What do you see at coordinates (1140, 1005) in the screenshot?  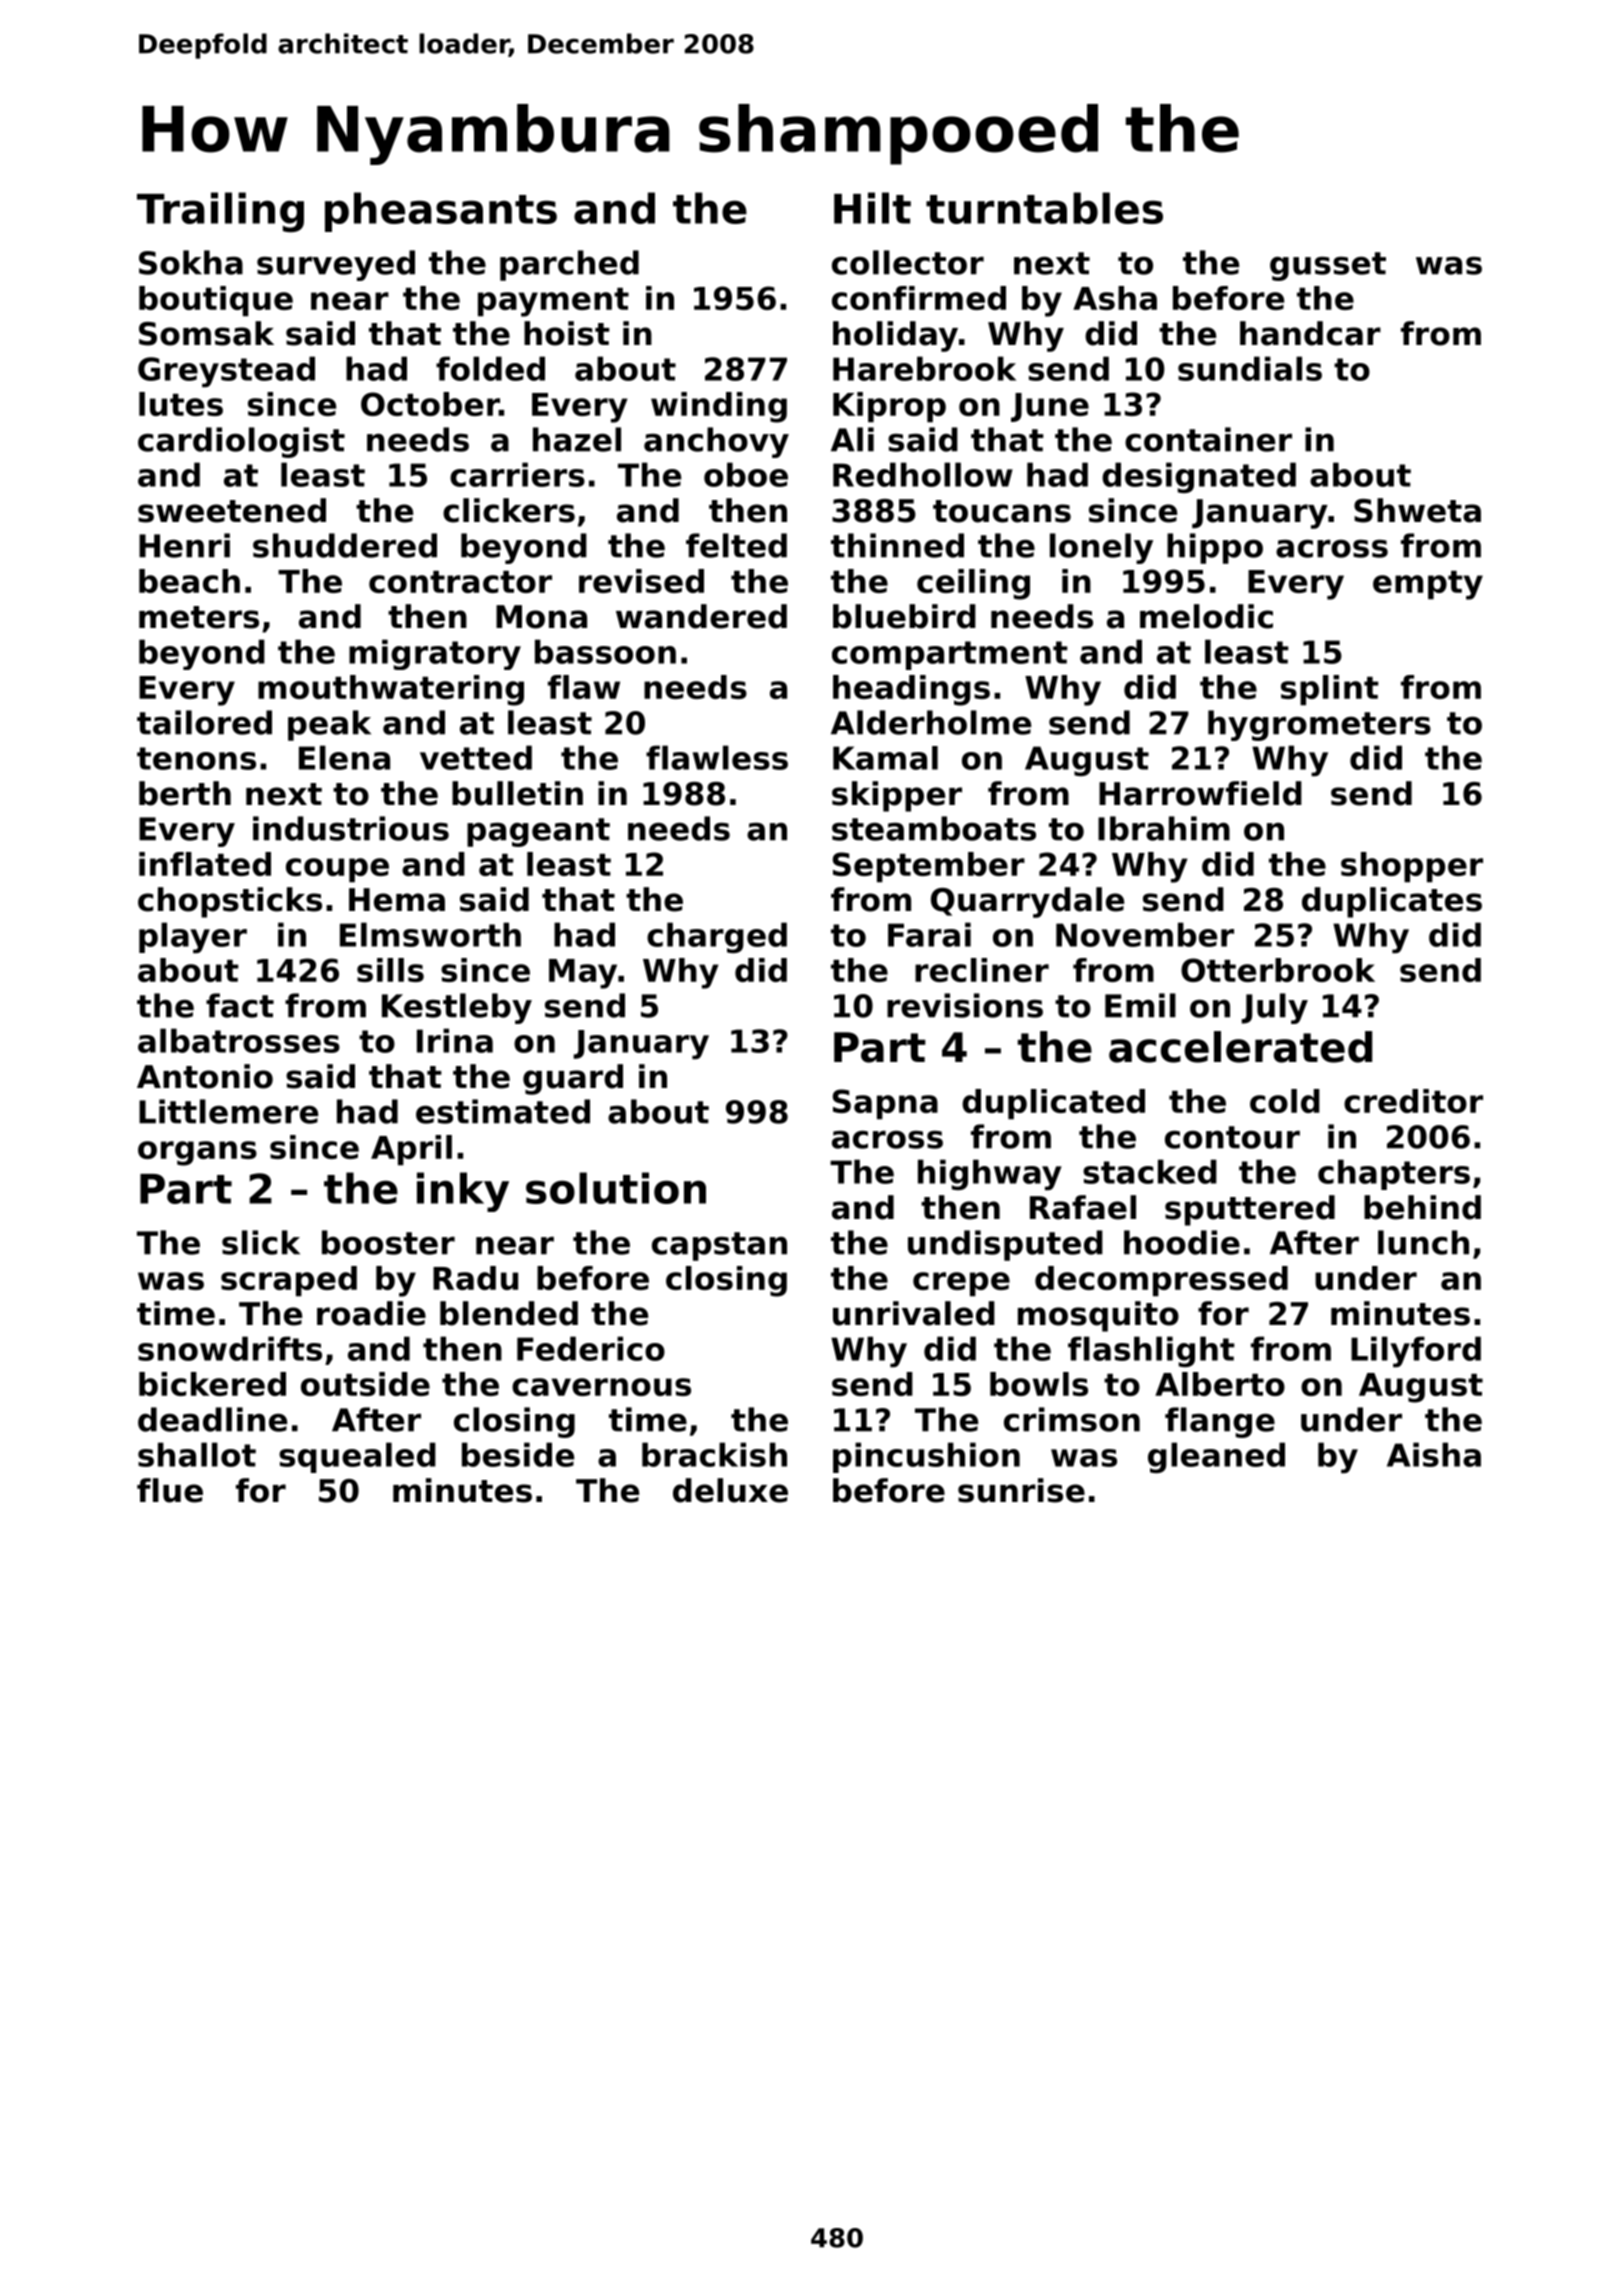 I see `Emil` at bounding box center [1140, 1005].
